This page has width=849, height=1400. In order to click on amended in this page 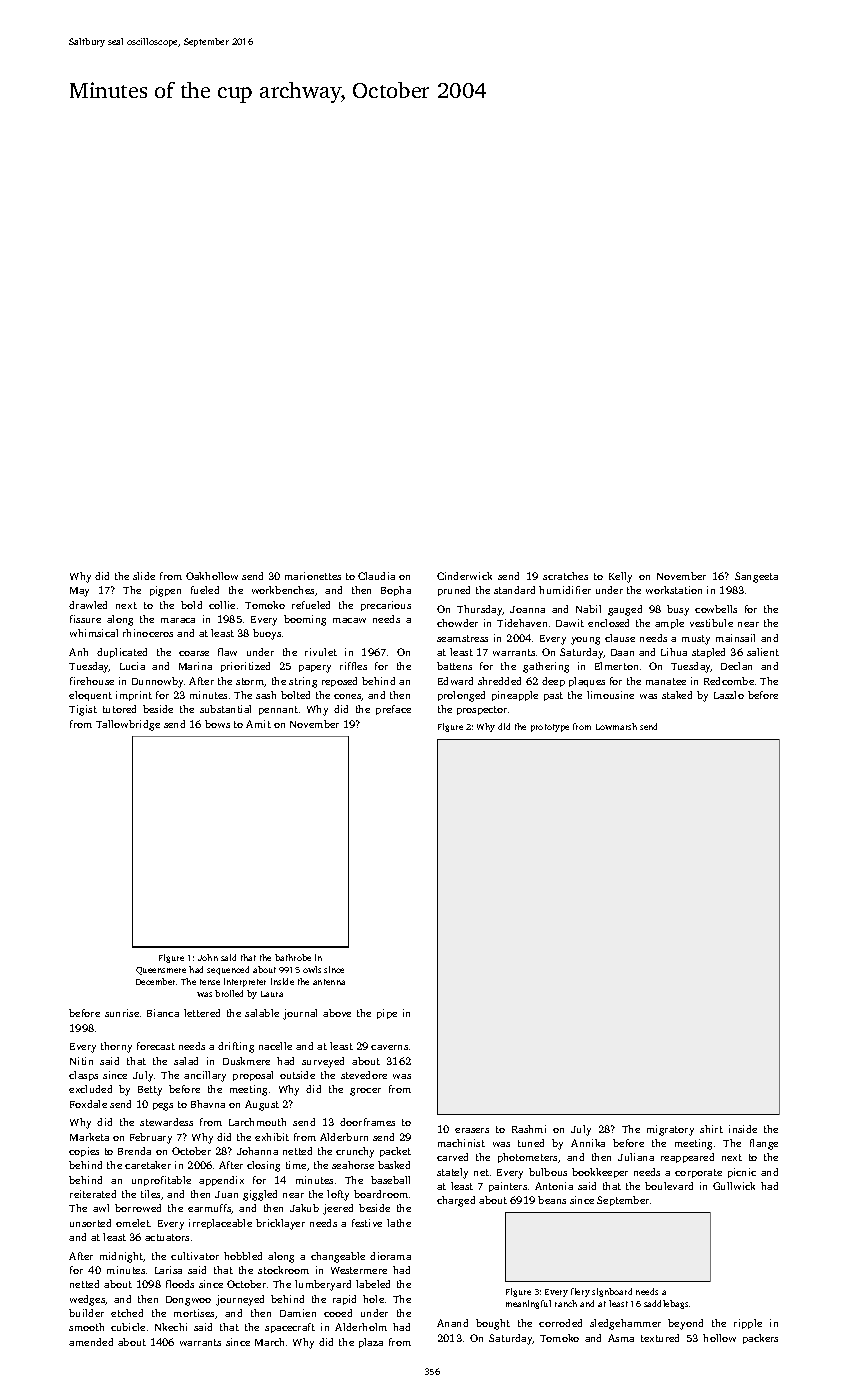, I will do `click(91, 1342)`.
